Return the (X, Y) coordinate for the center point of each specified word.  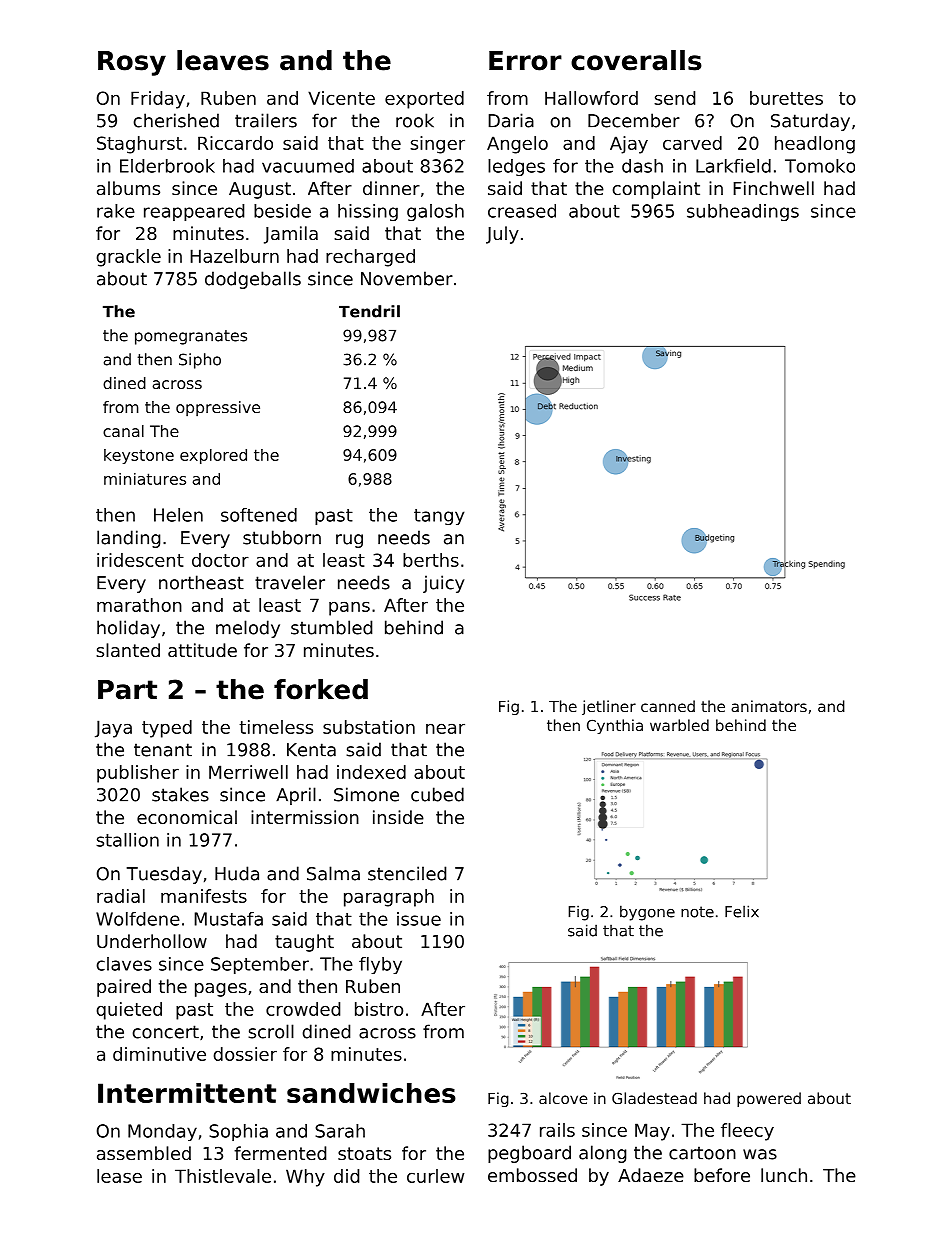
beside (282, 211)
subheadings (743, 212)
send (674, 98)
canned (668, 706)
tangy (439, 517)
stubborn (282, 537)
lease (119, 1176)
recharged (370, 258)
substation (369, 727)
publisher (138, 774)
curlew (435, 1176)
